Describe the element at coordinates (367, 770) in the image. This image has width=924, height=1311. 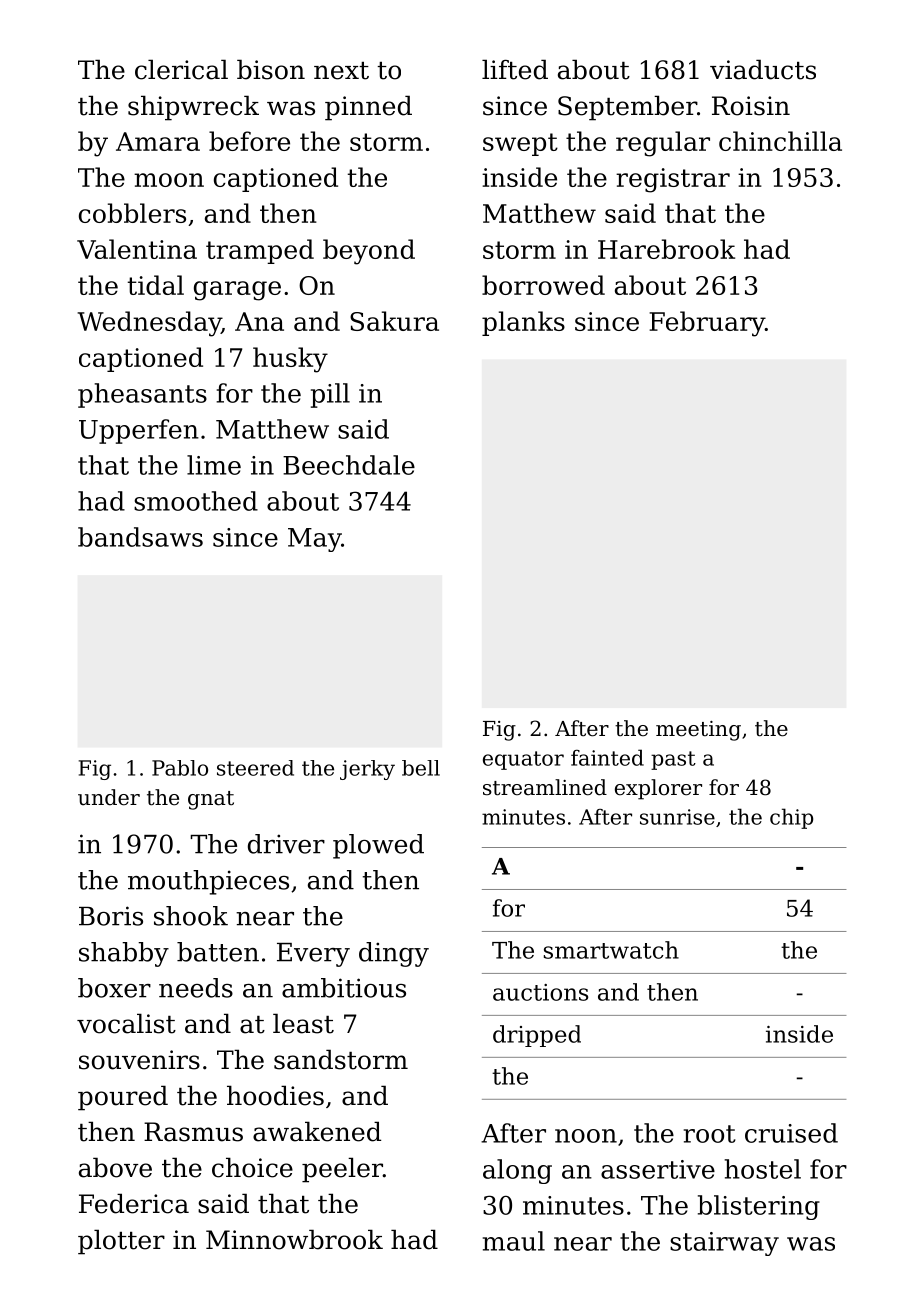
I see `jerky` at that location.
